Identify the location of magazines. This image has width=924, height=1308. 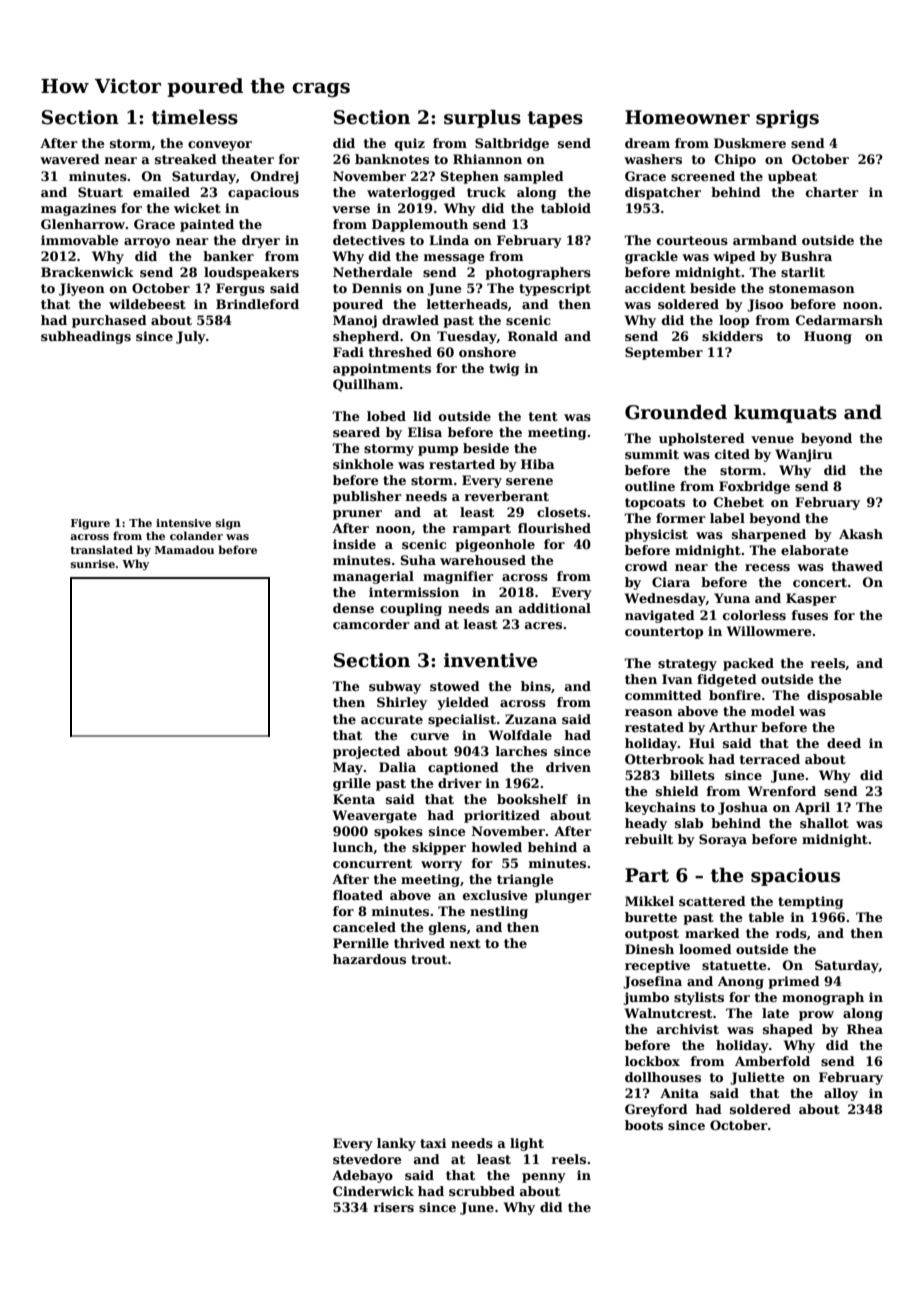
(78, 209).
